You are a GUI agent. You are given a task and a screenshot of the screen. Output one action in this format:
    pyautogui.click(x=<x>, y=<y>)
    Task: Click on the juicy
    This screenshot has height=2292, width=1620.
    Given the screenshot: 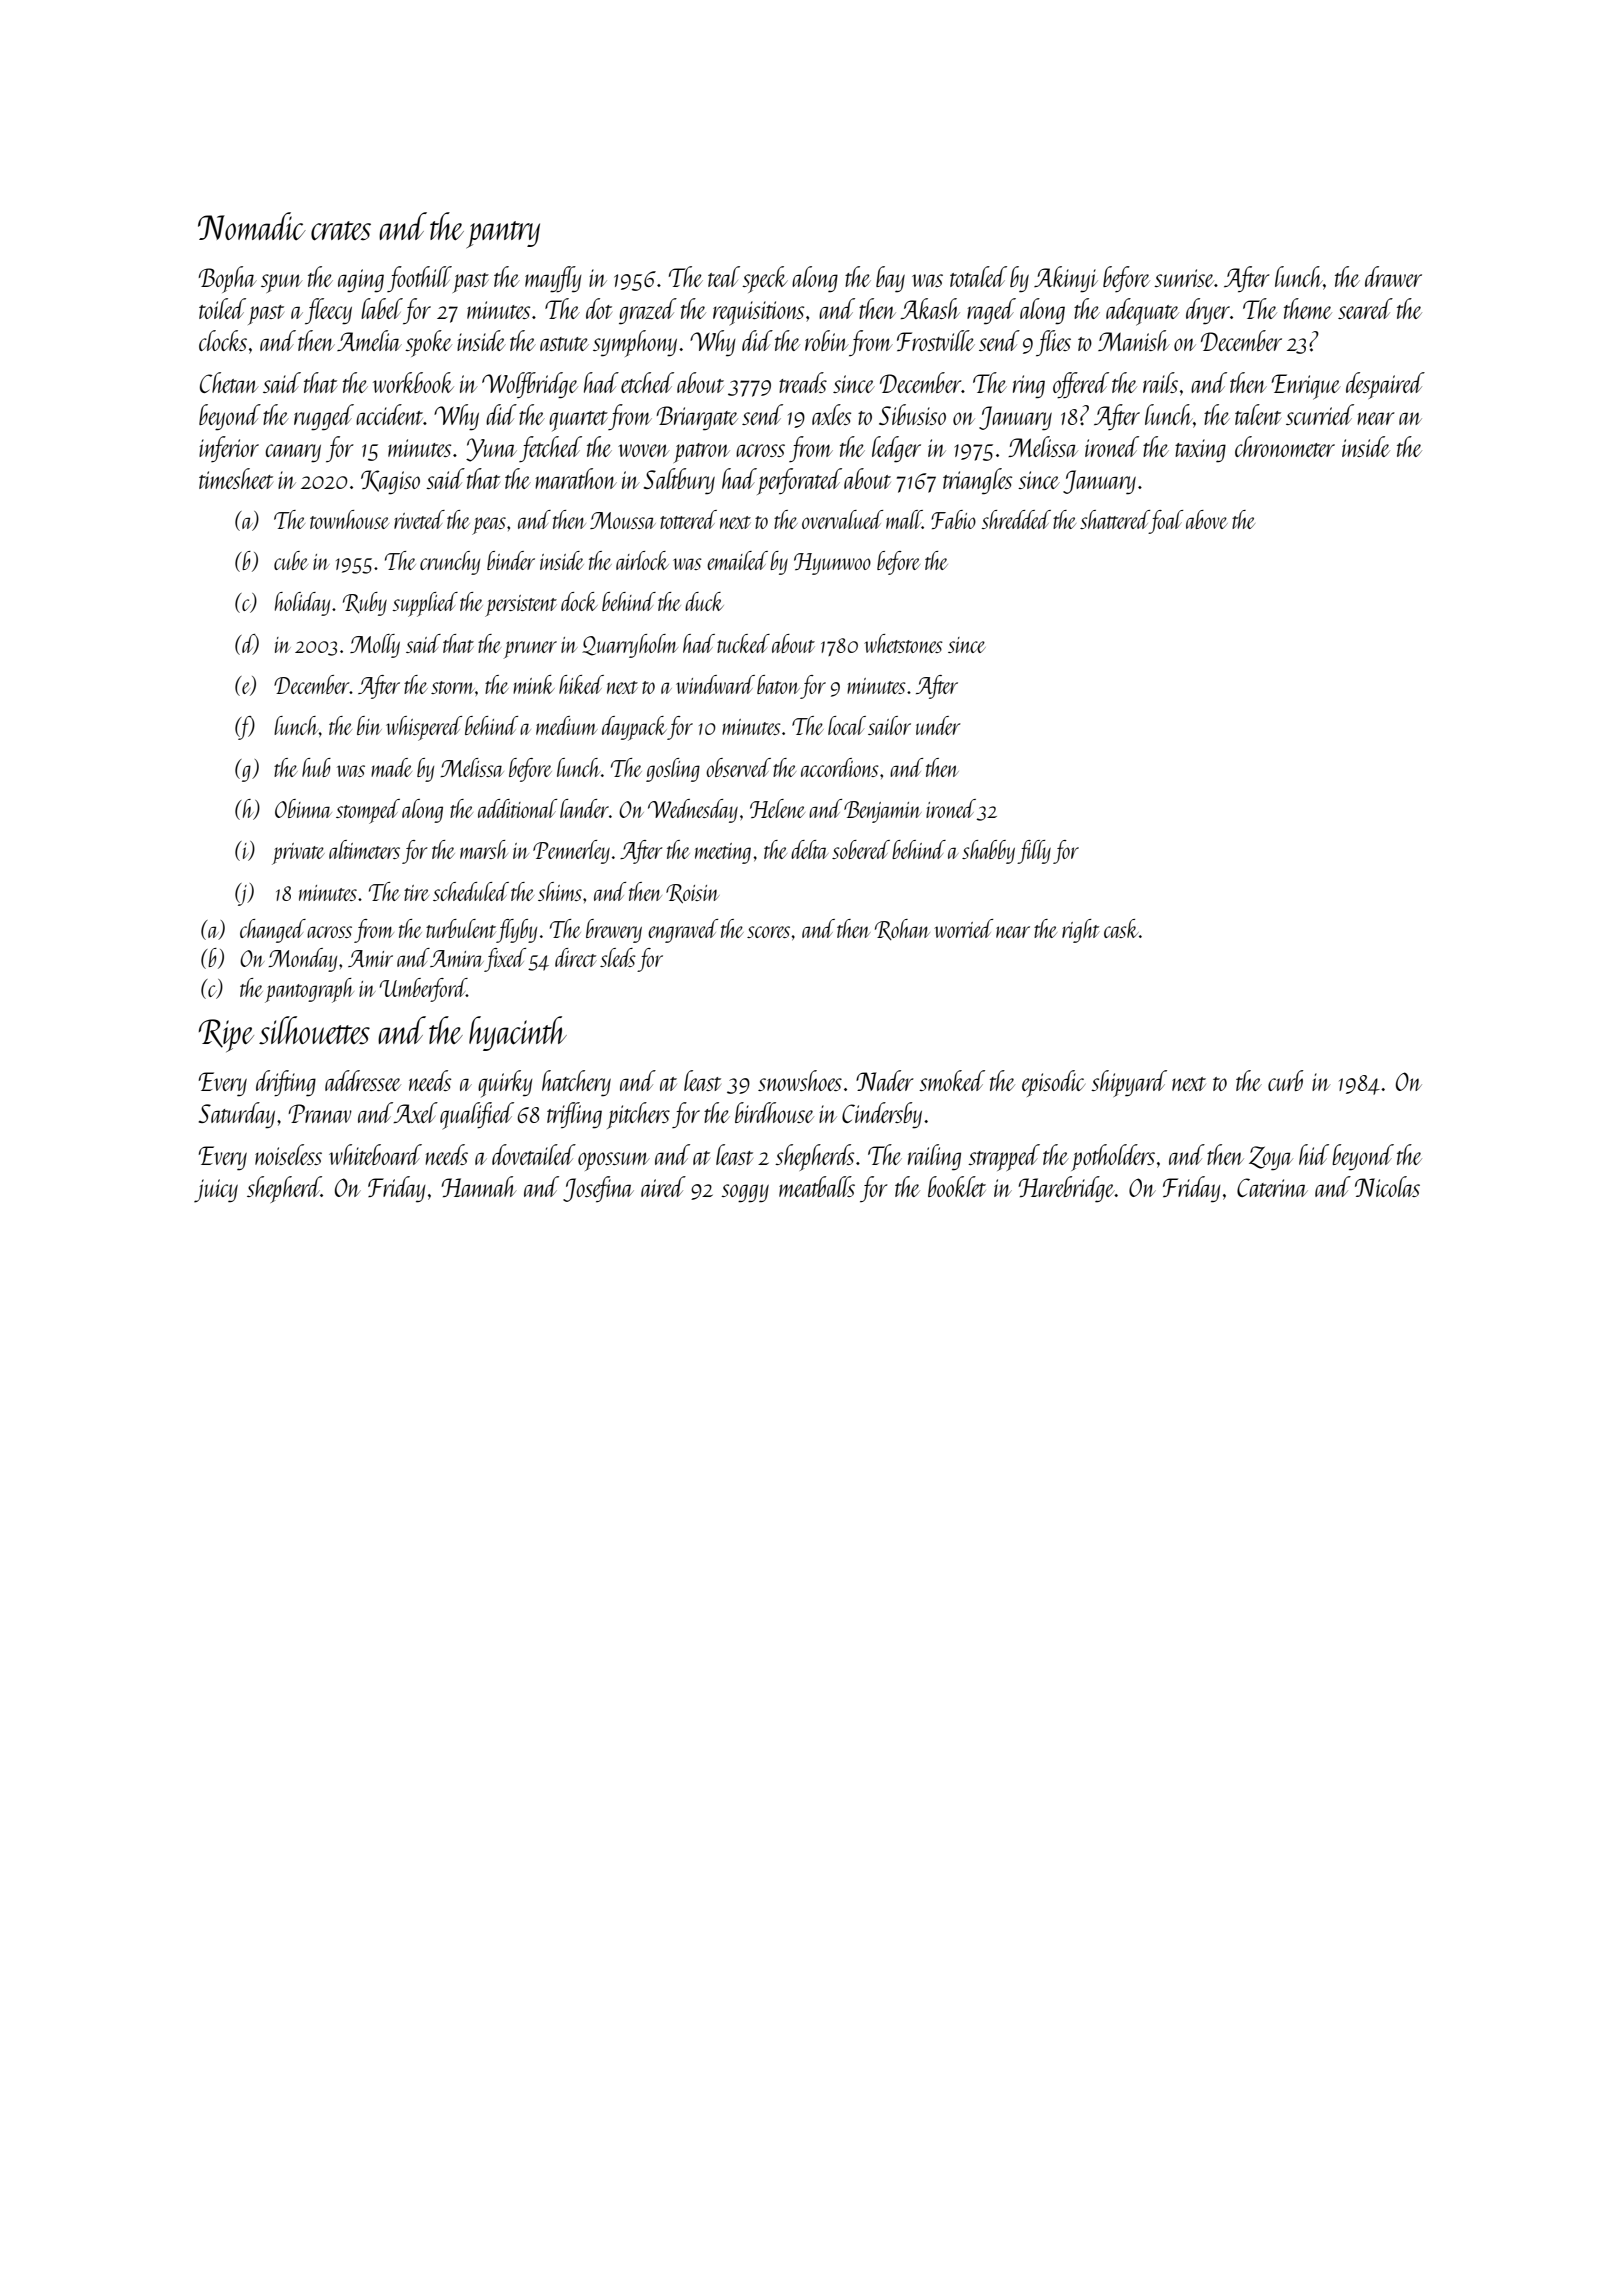 What is the action you would take?
    pyautogui.click(x=216, y=1191)
